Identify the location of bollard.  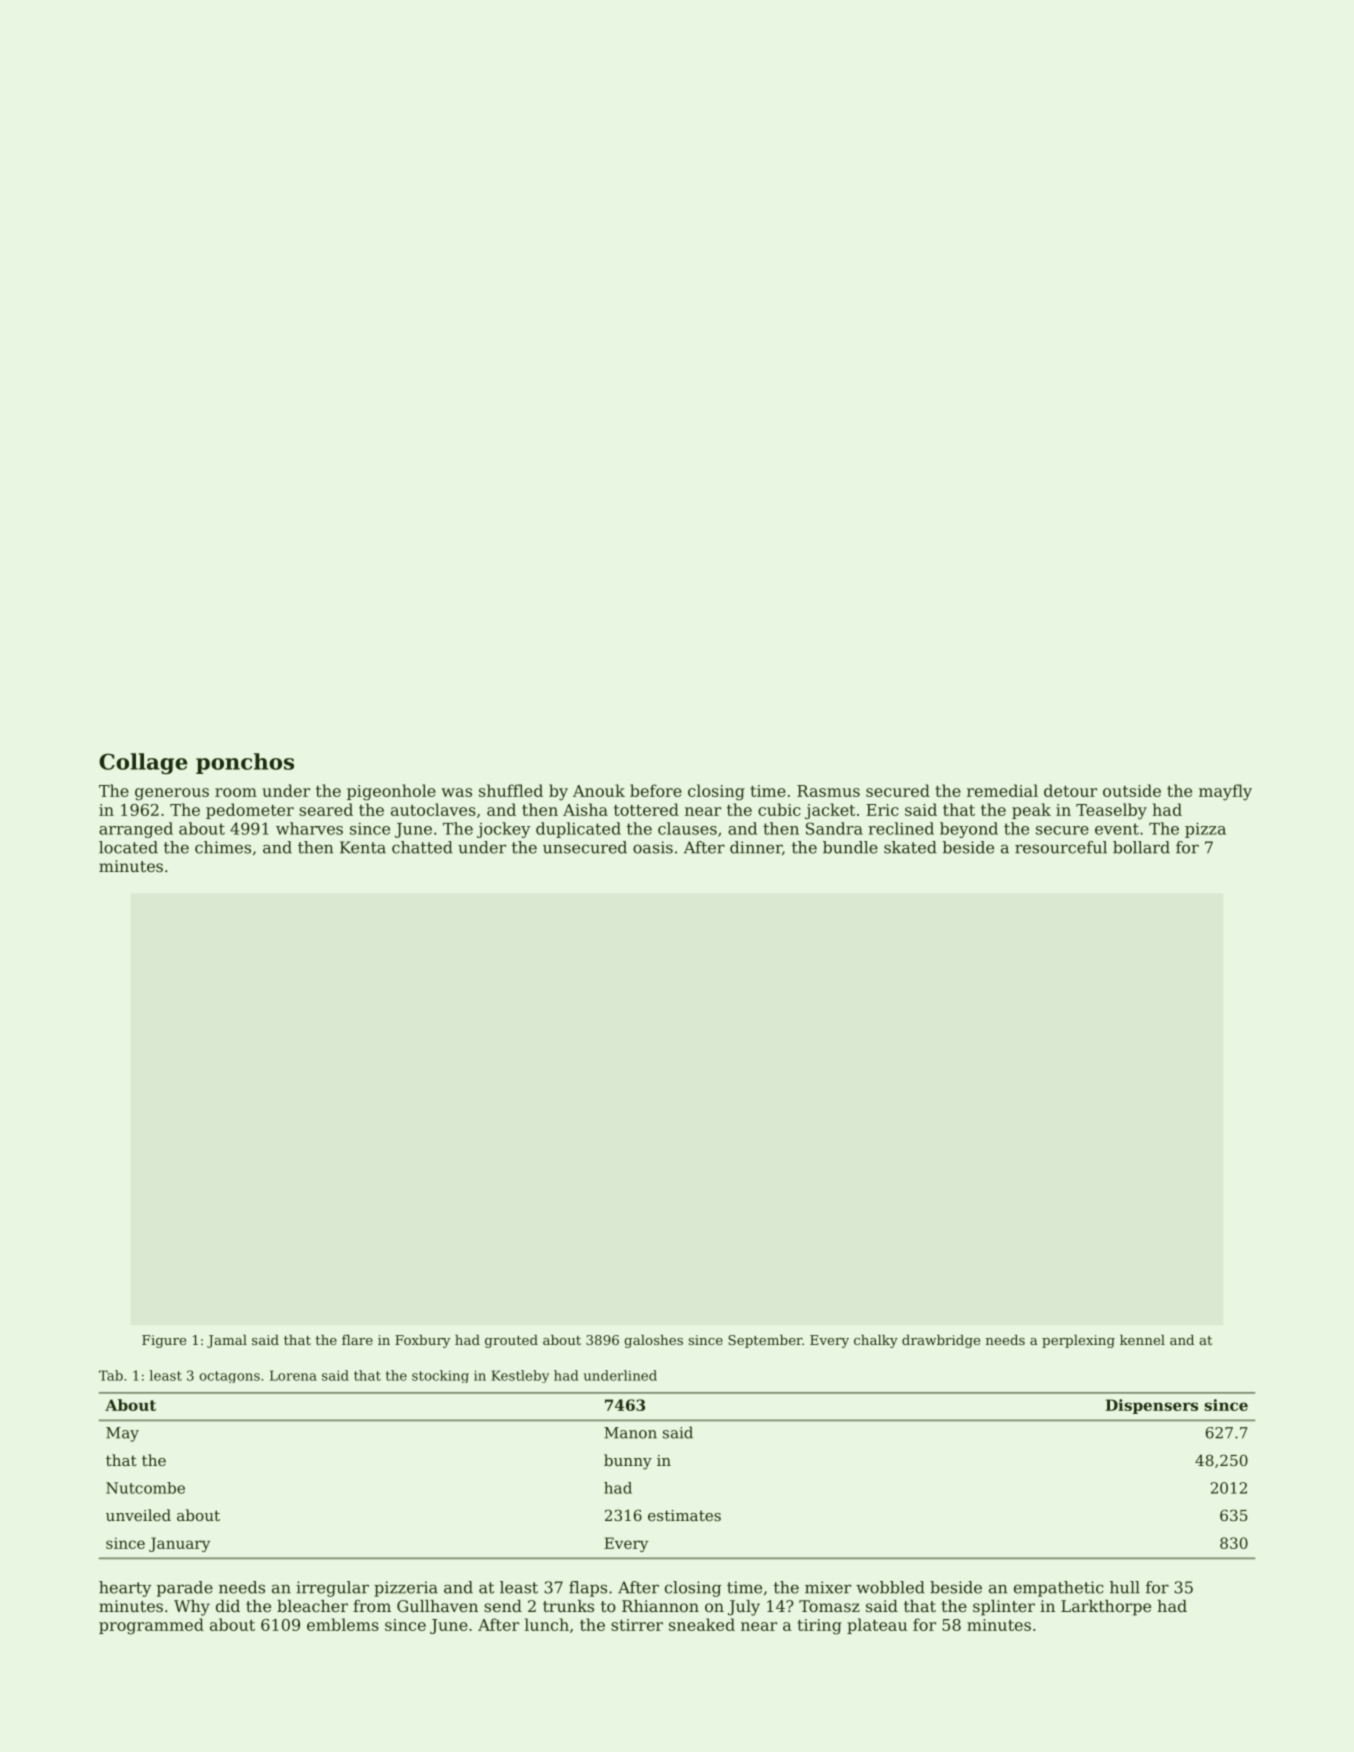
(1141, 847).
